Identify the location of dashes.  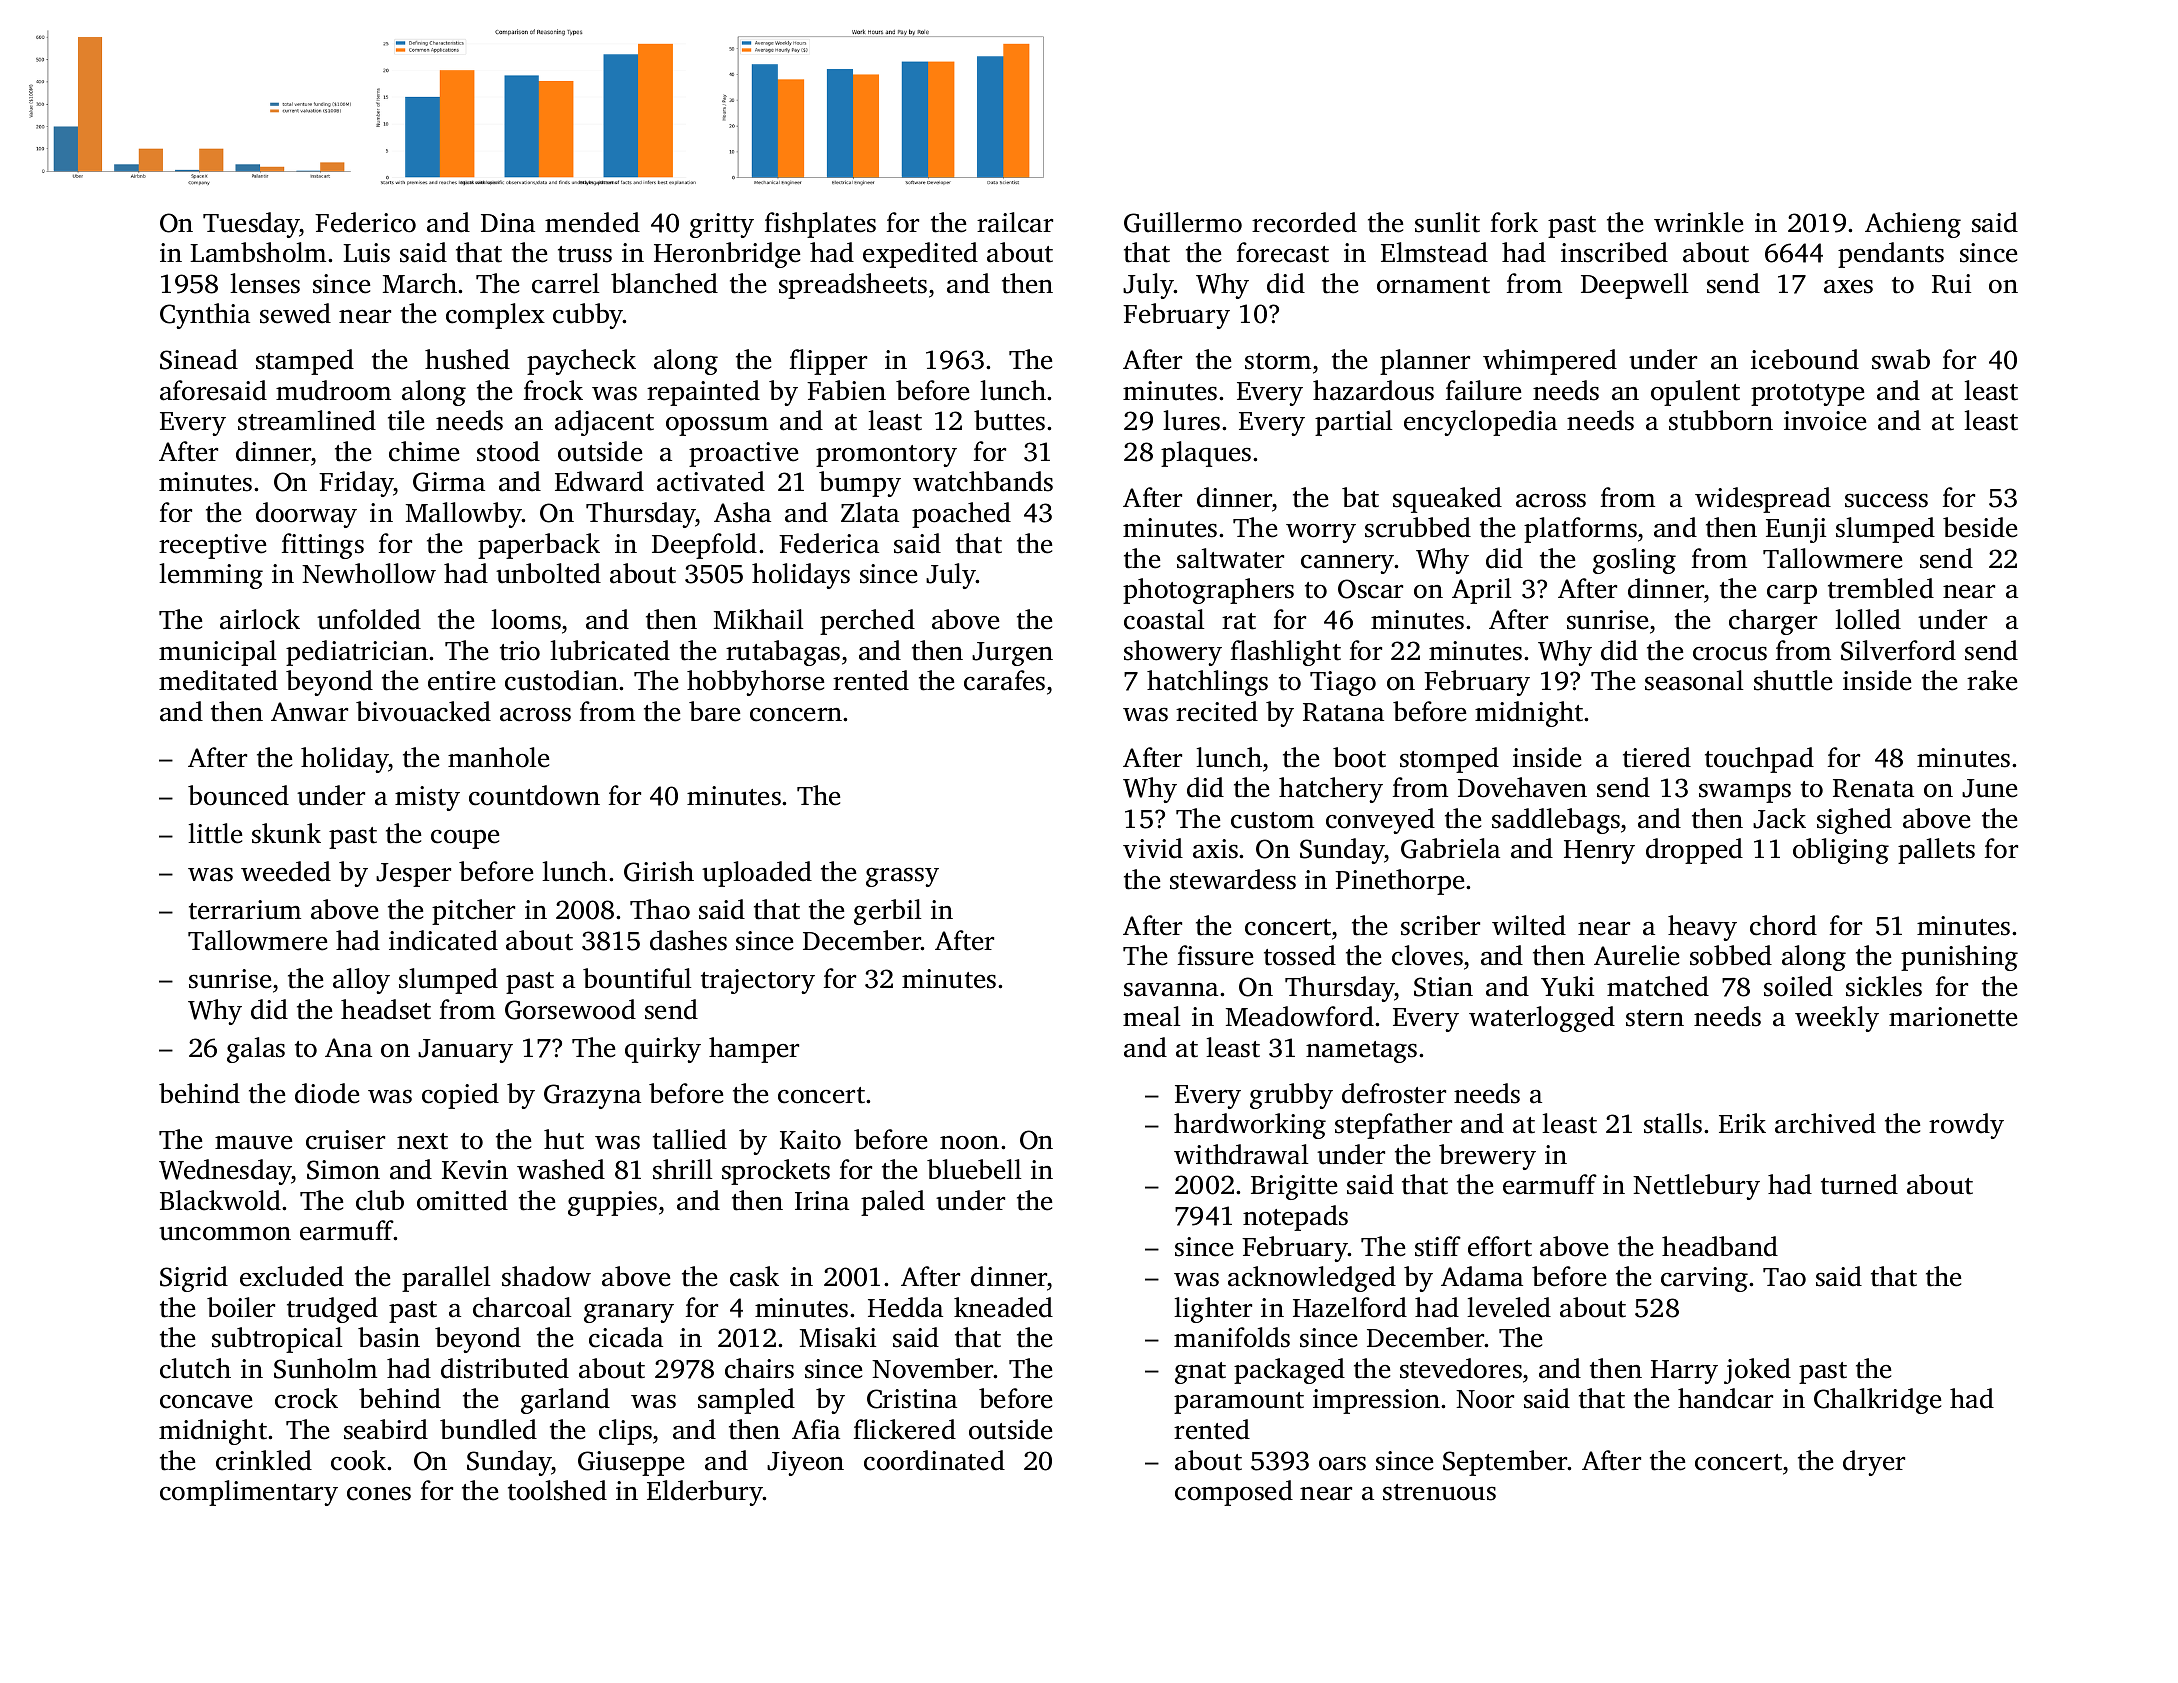
(688, 940).
